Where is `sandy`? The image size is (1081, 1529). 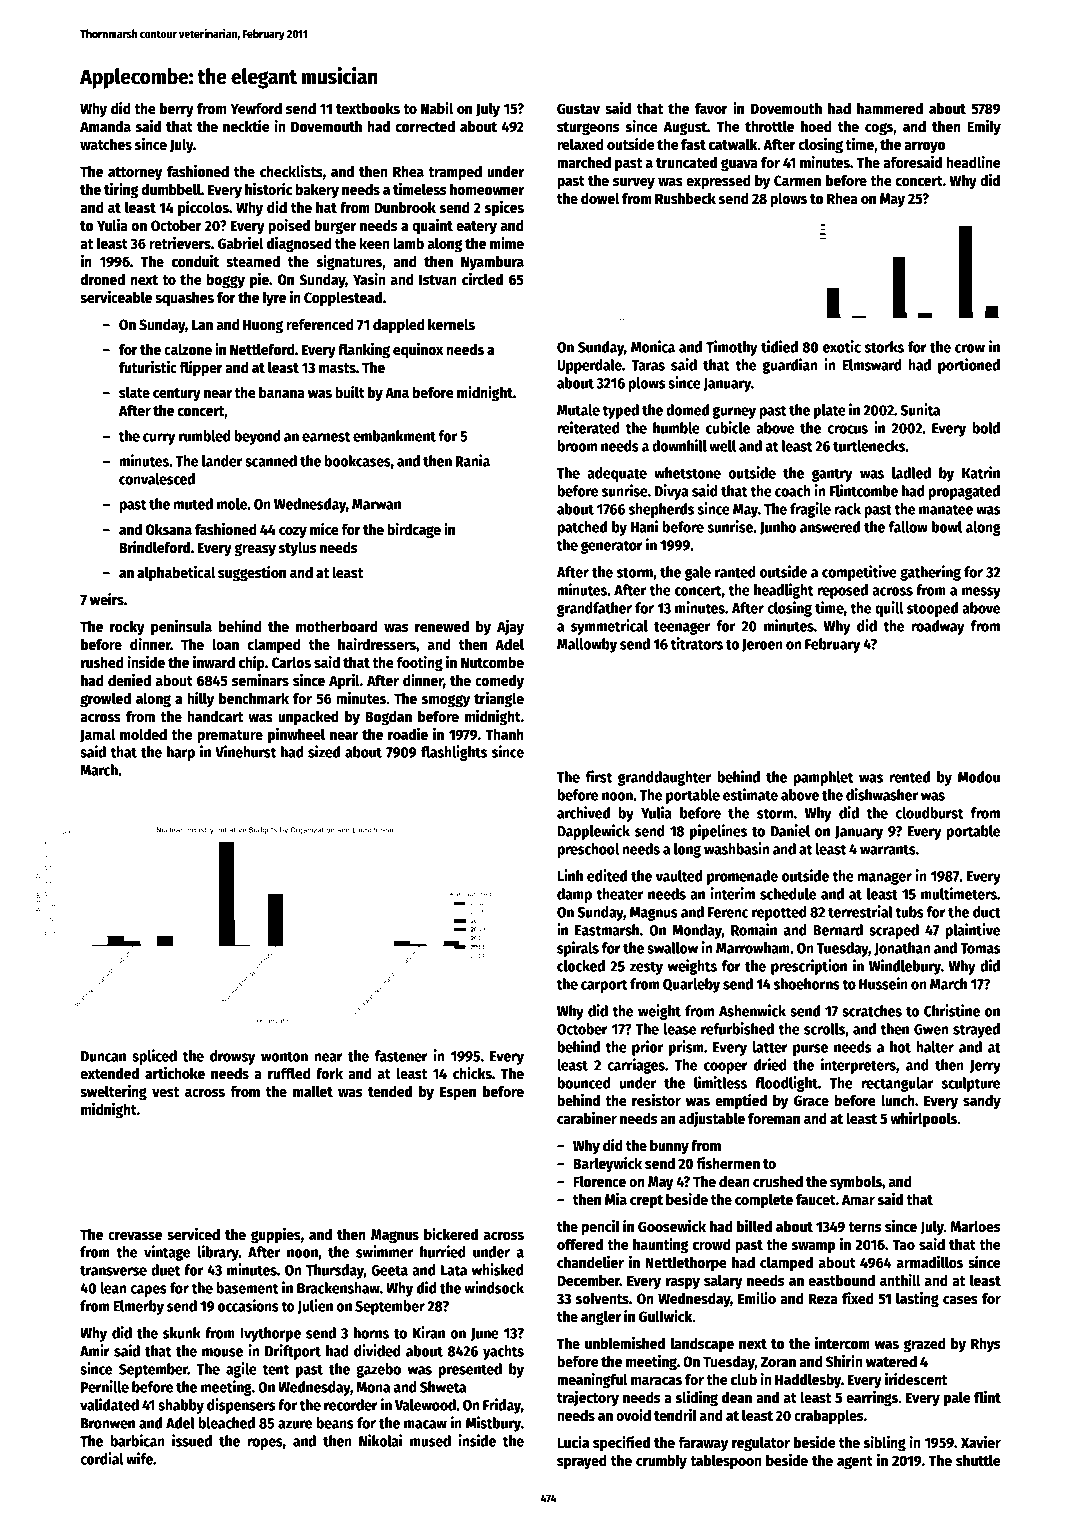 sandy is located at coordinates (982, 1101).
